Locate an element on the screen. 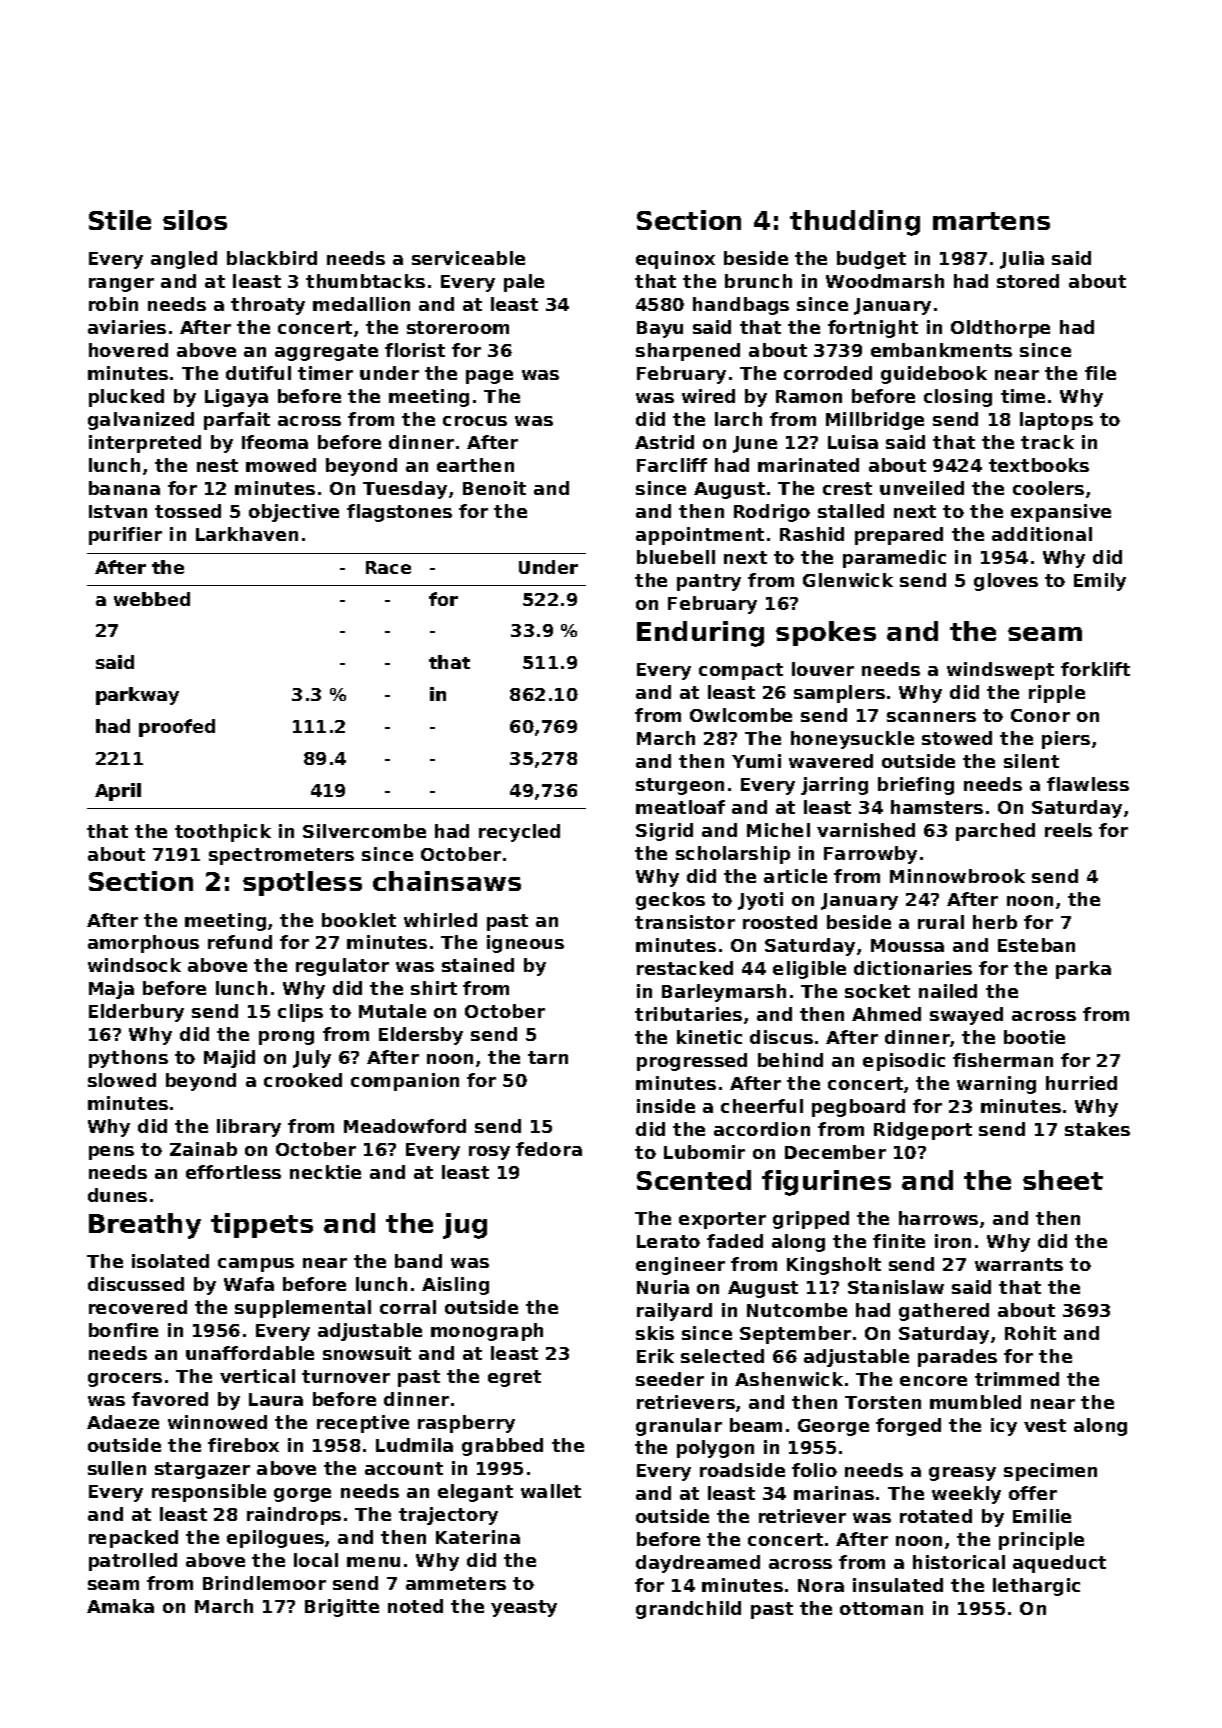 The image size is (1222, 1728). bluebell is located at coordinates (676, 557).
